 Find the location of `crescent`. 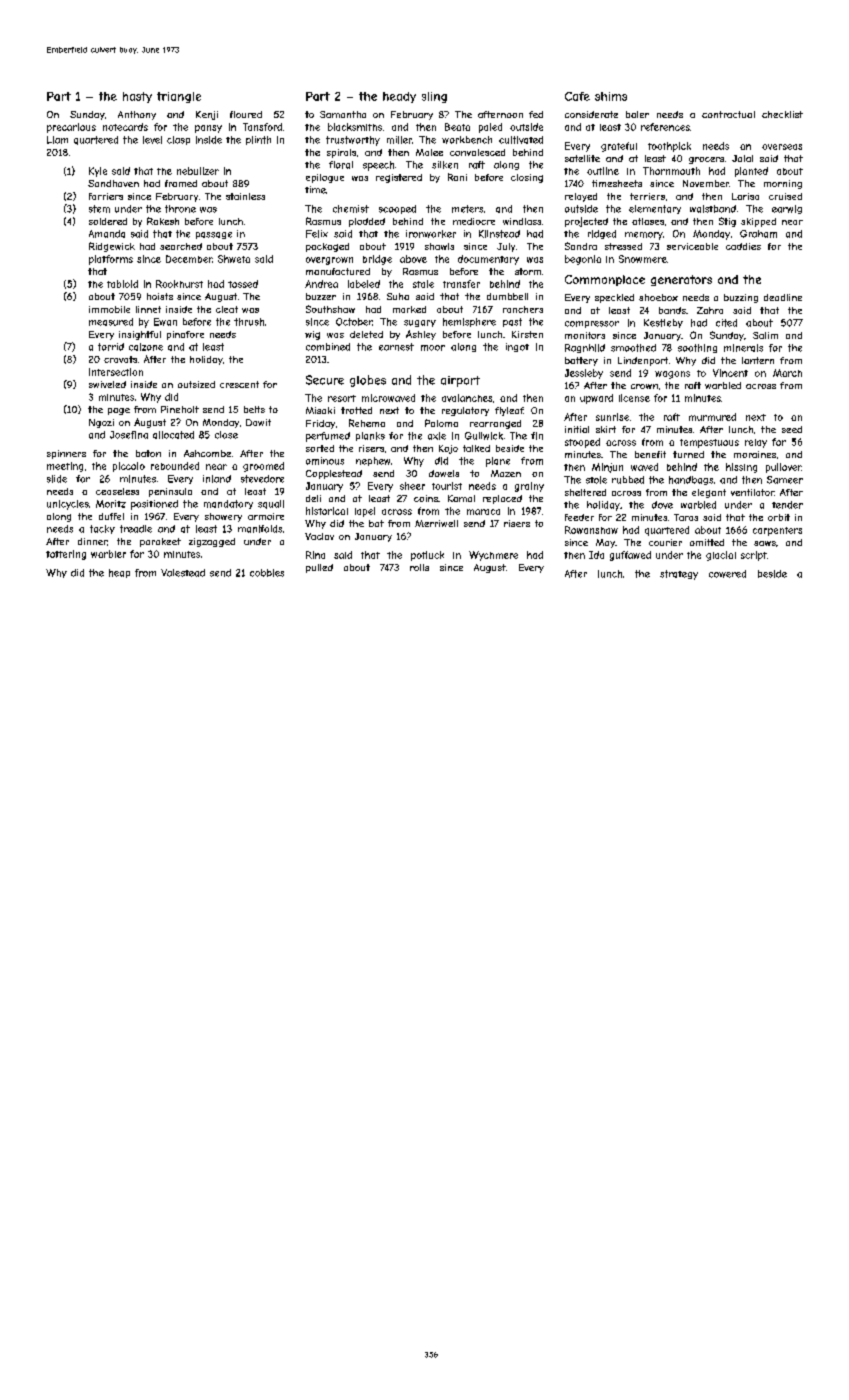

crescent is located at coordinates (239, 384).
